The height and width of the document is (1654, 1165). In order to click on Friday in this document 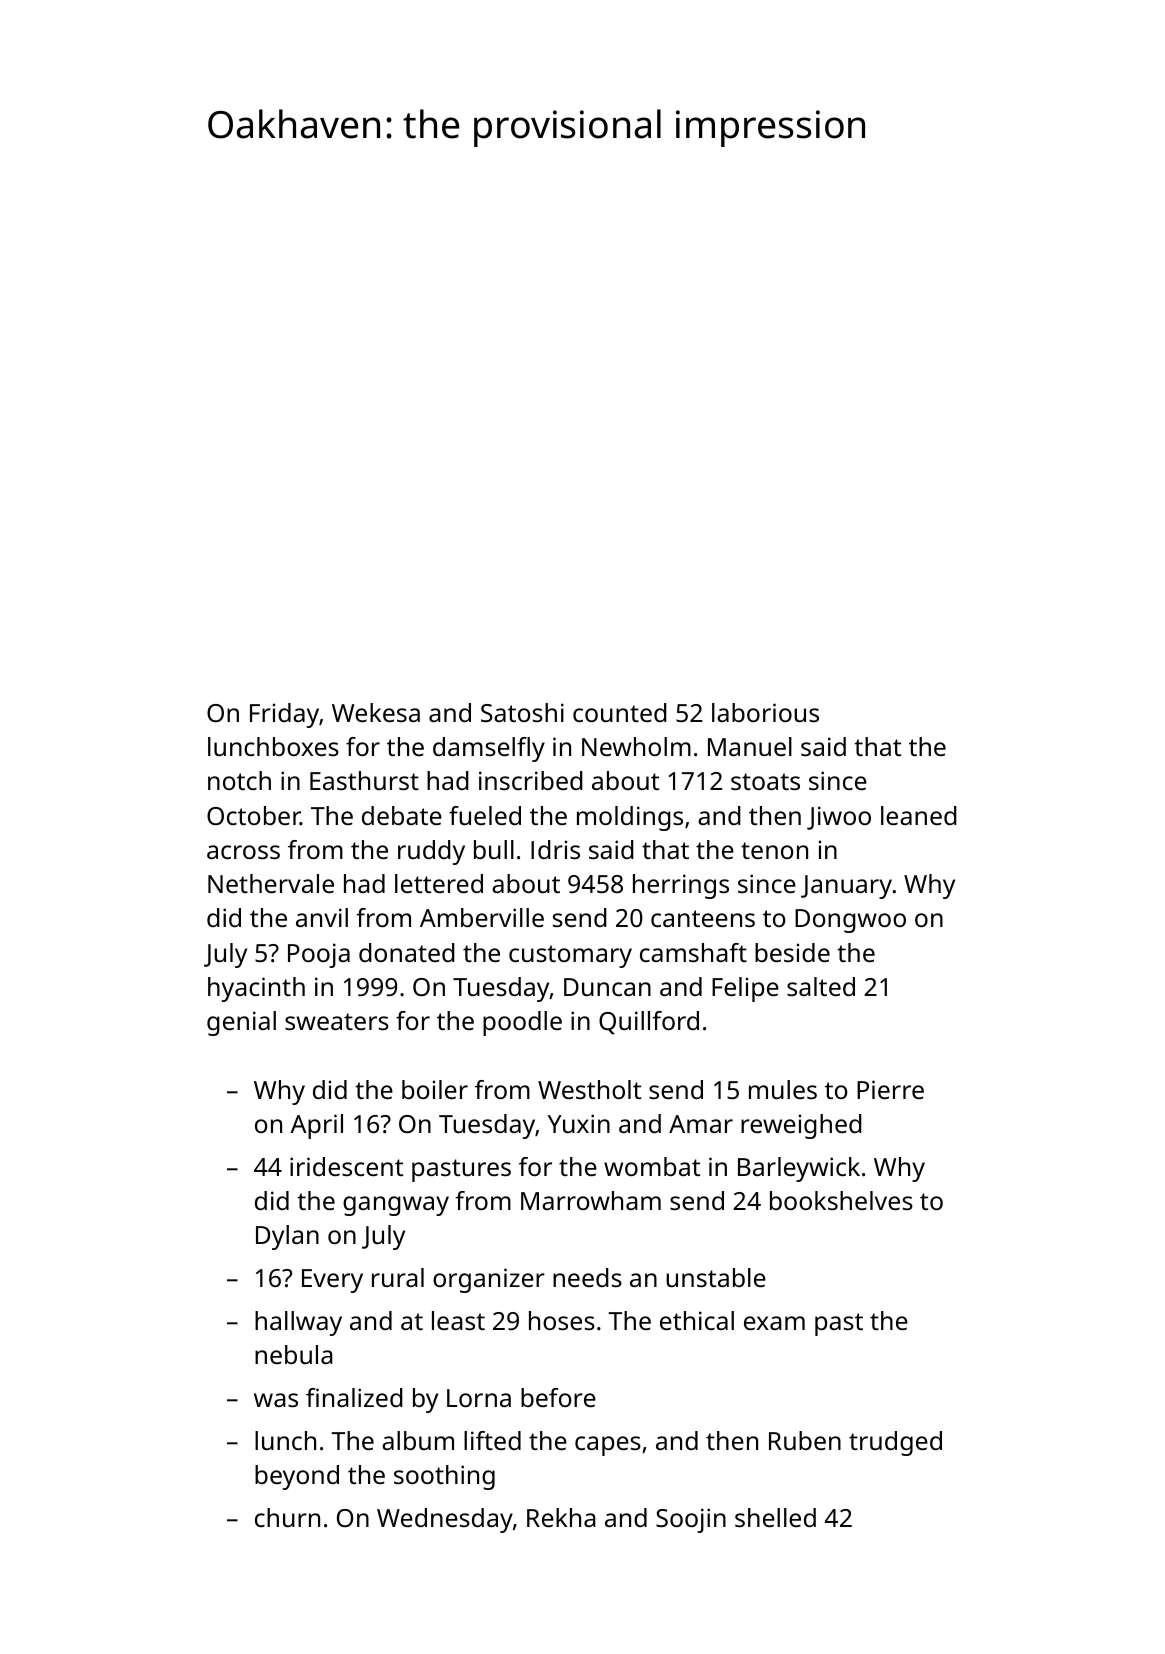, I will do `click(284, 715)`.
